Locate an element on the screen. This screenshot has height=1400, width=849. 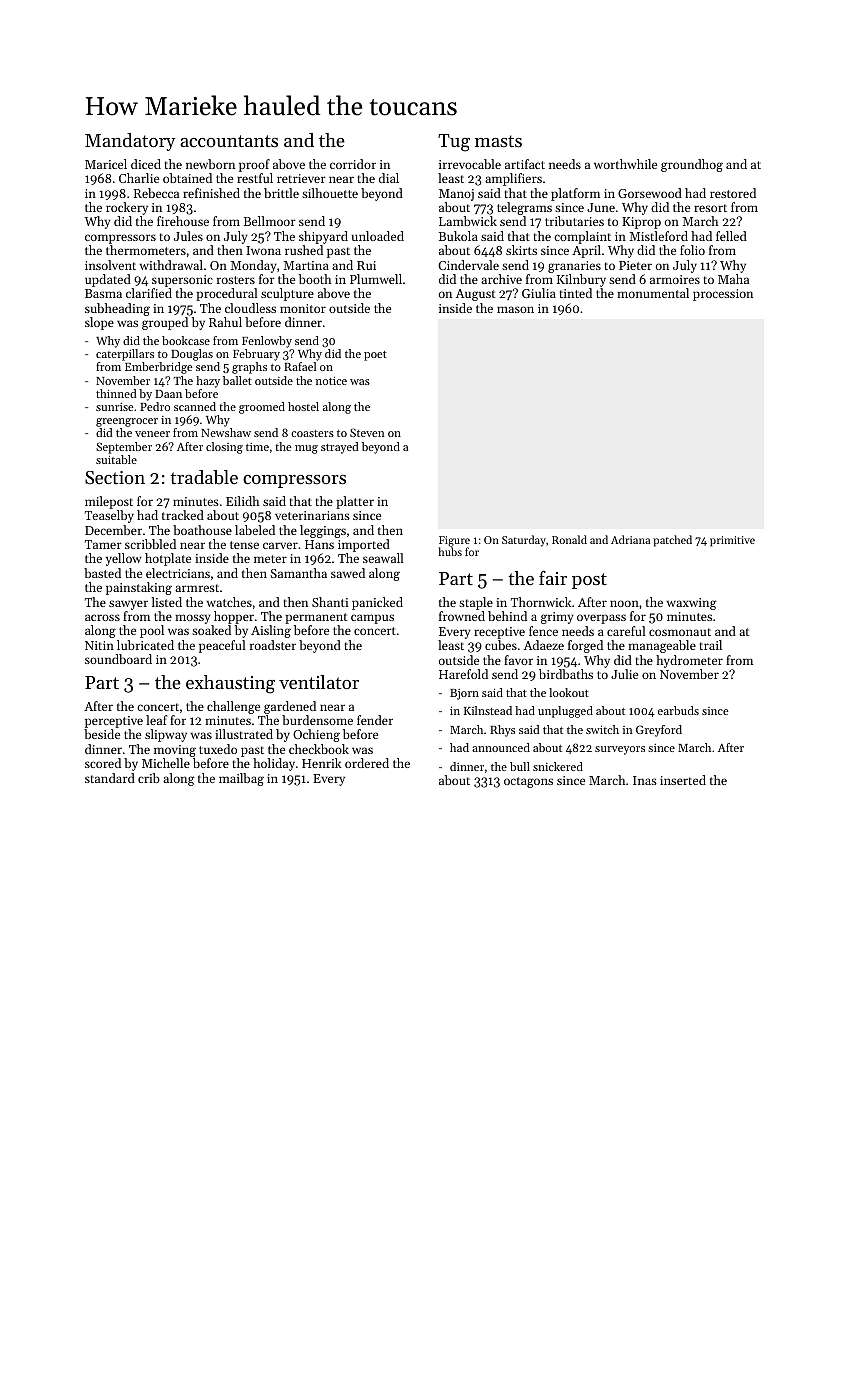
hubs is located at coordinates (450, 552).
